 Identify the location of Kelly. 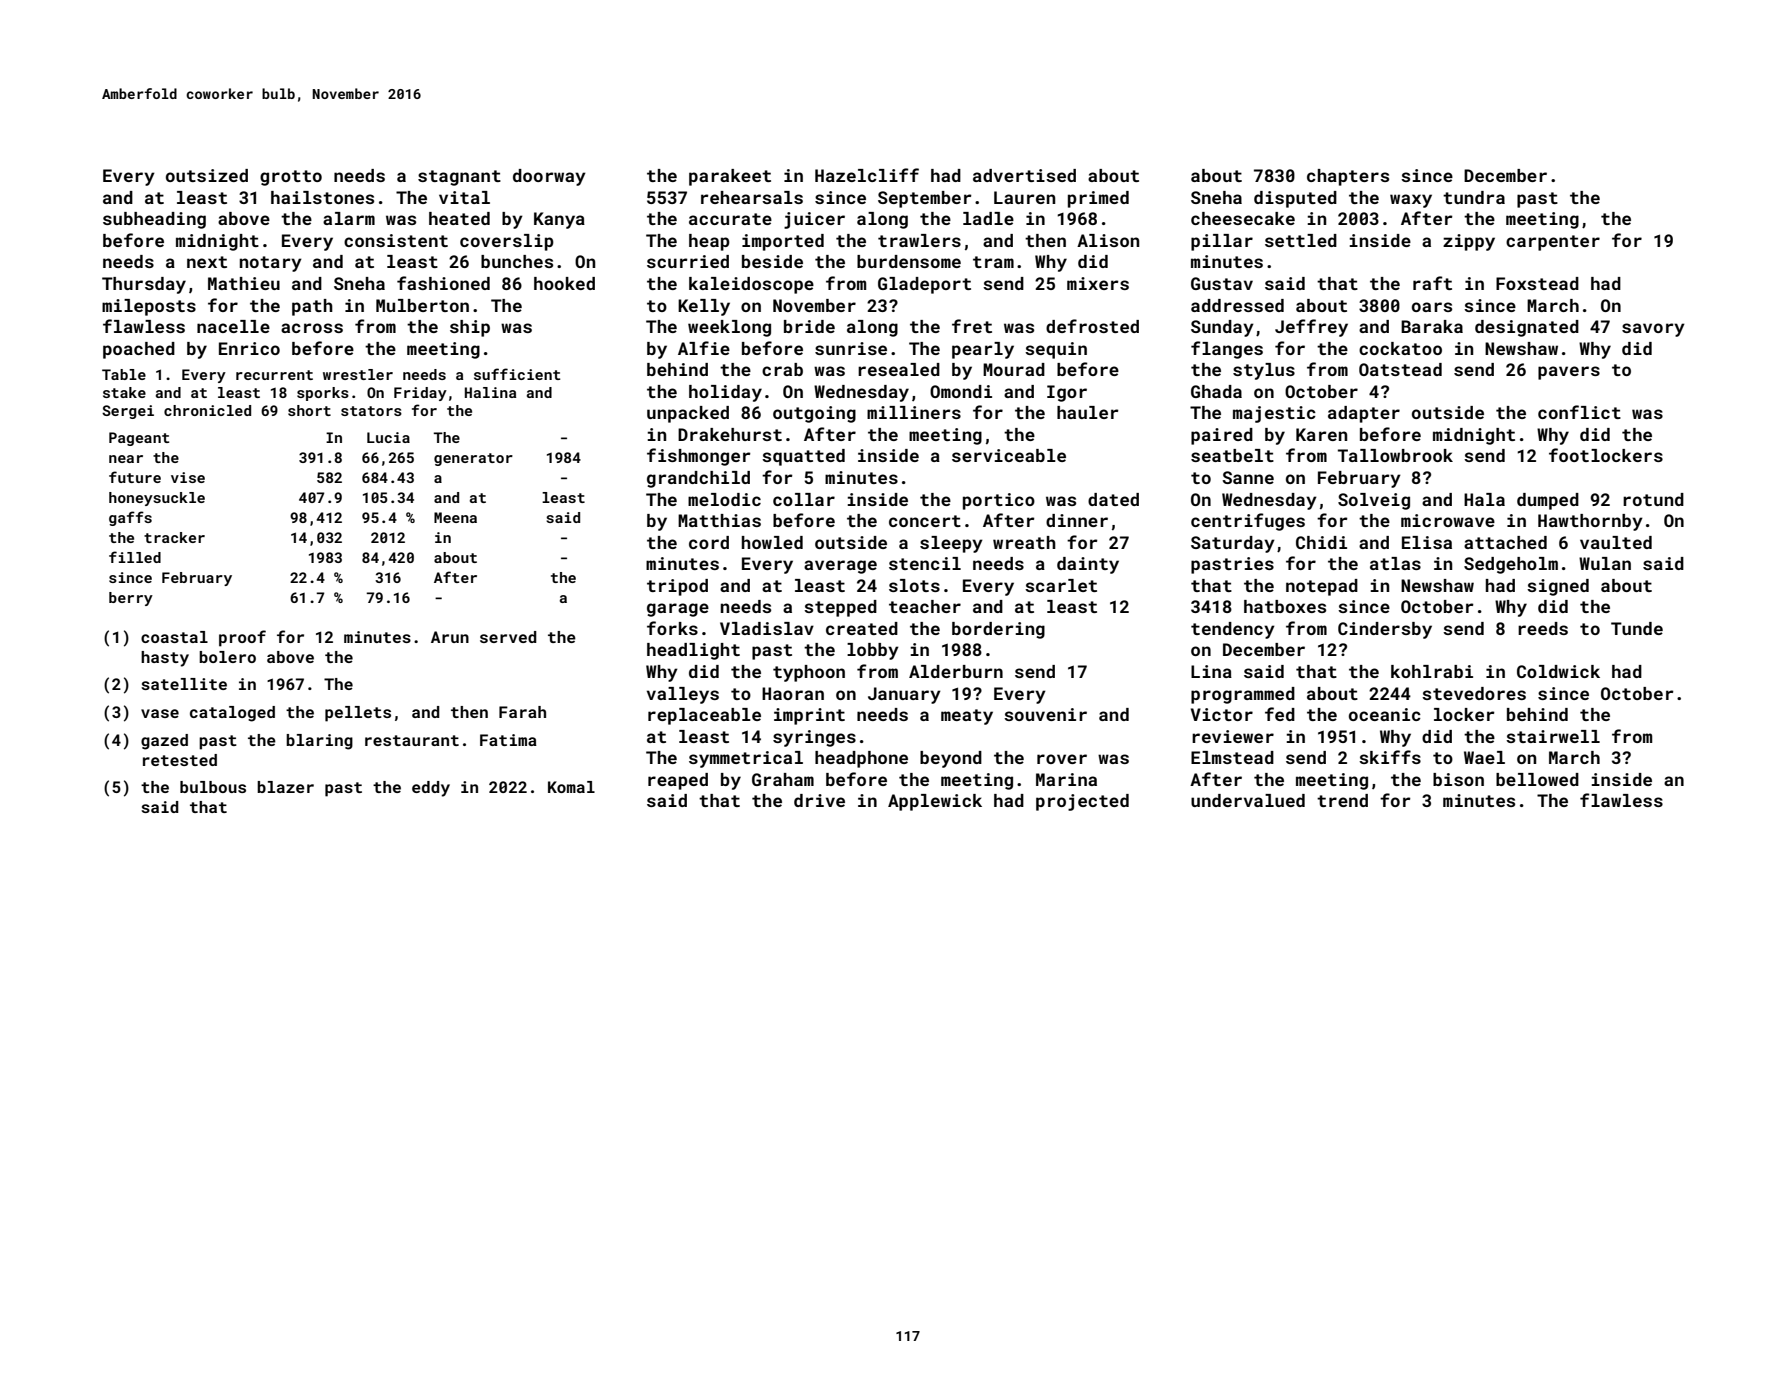
(704, 307).
